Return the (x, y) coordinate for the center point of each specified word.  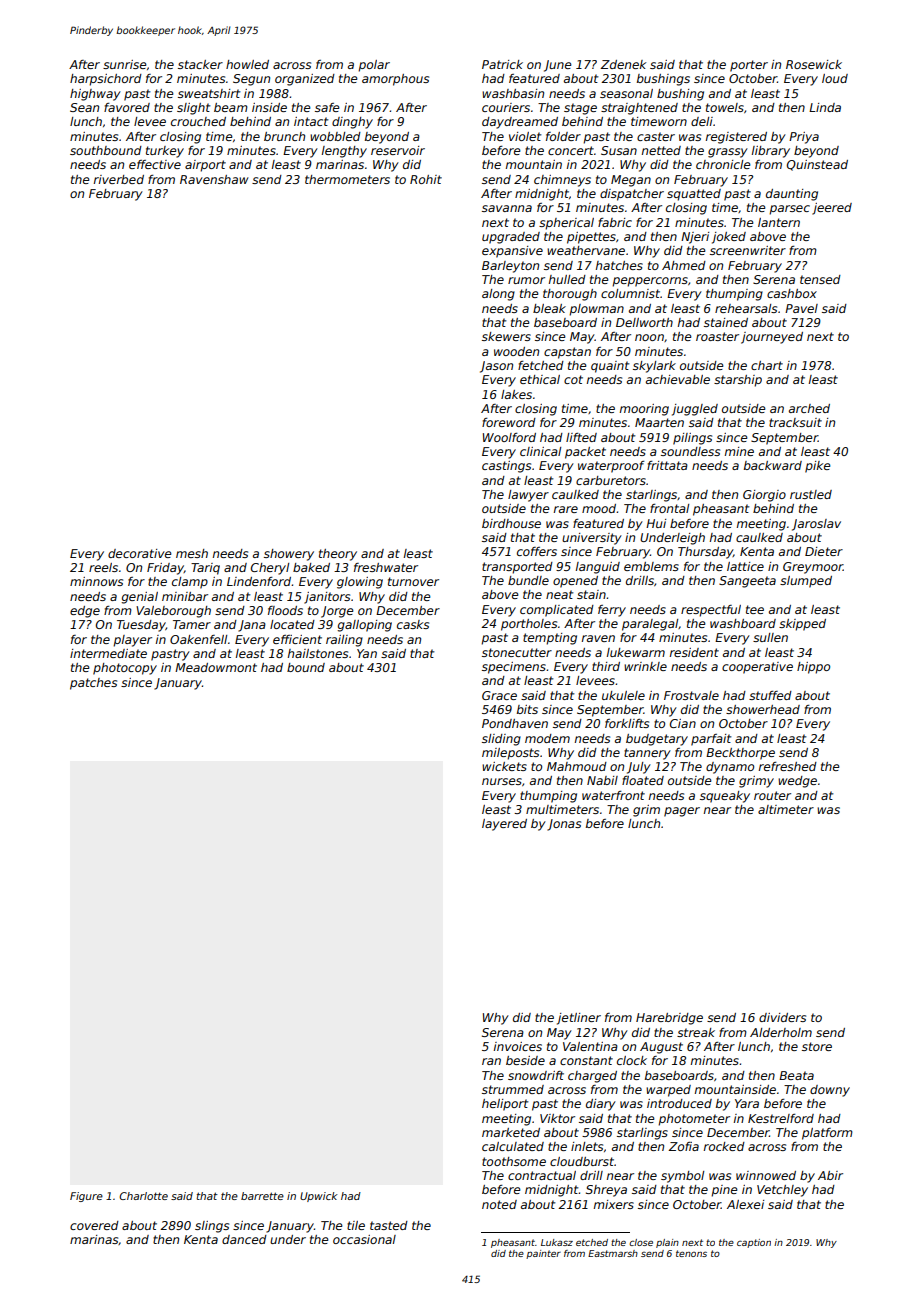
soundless (690, 451)
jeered (832, 209)
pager (682, 812)
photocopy (125, 669)
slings (212, 1227)
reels (103, 567)
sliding (501, 740)
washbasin (513, 93)
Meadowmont (216, 667)
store (817, 1046)
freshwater (386, 567)
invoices (518, 1046)
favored (127, 107)
